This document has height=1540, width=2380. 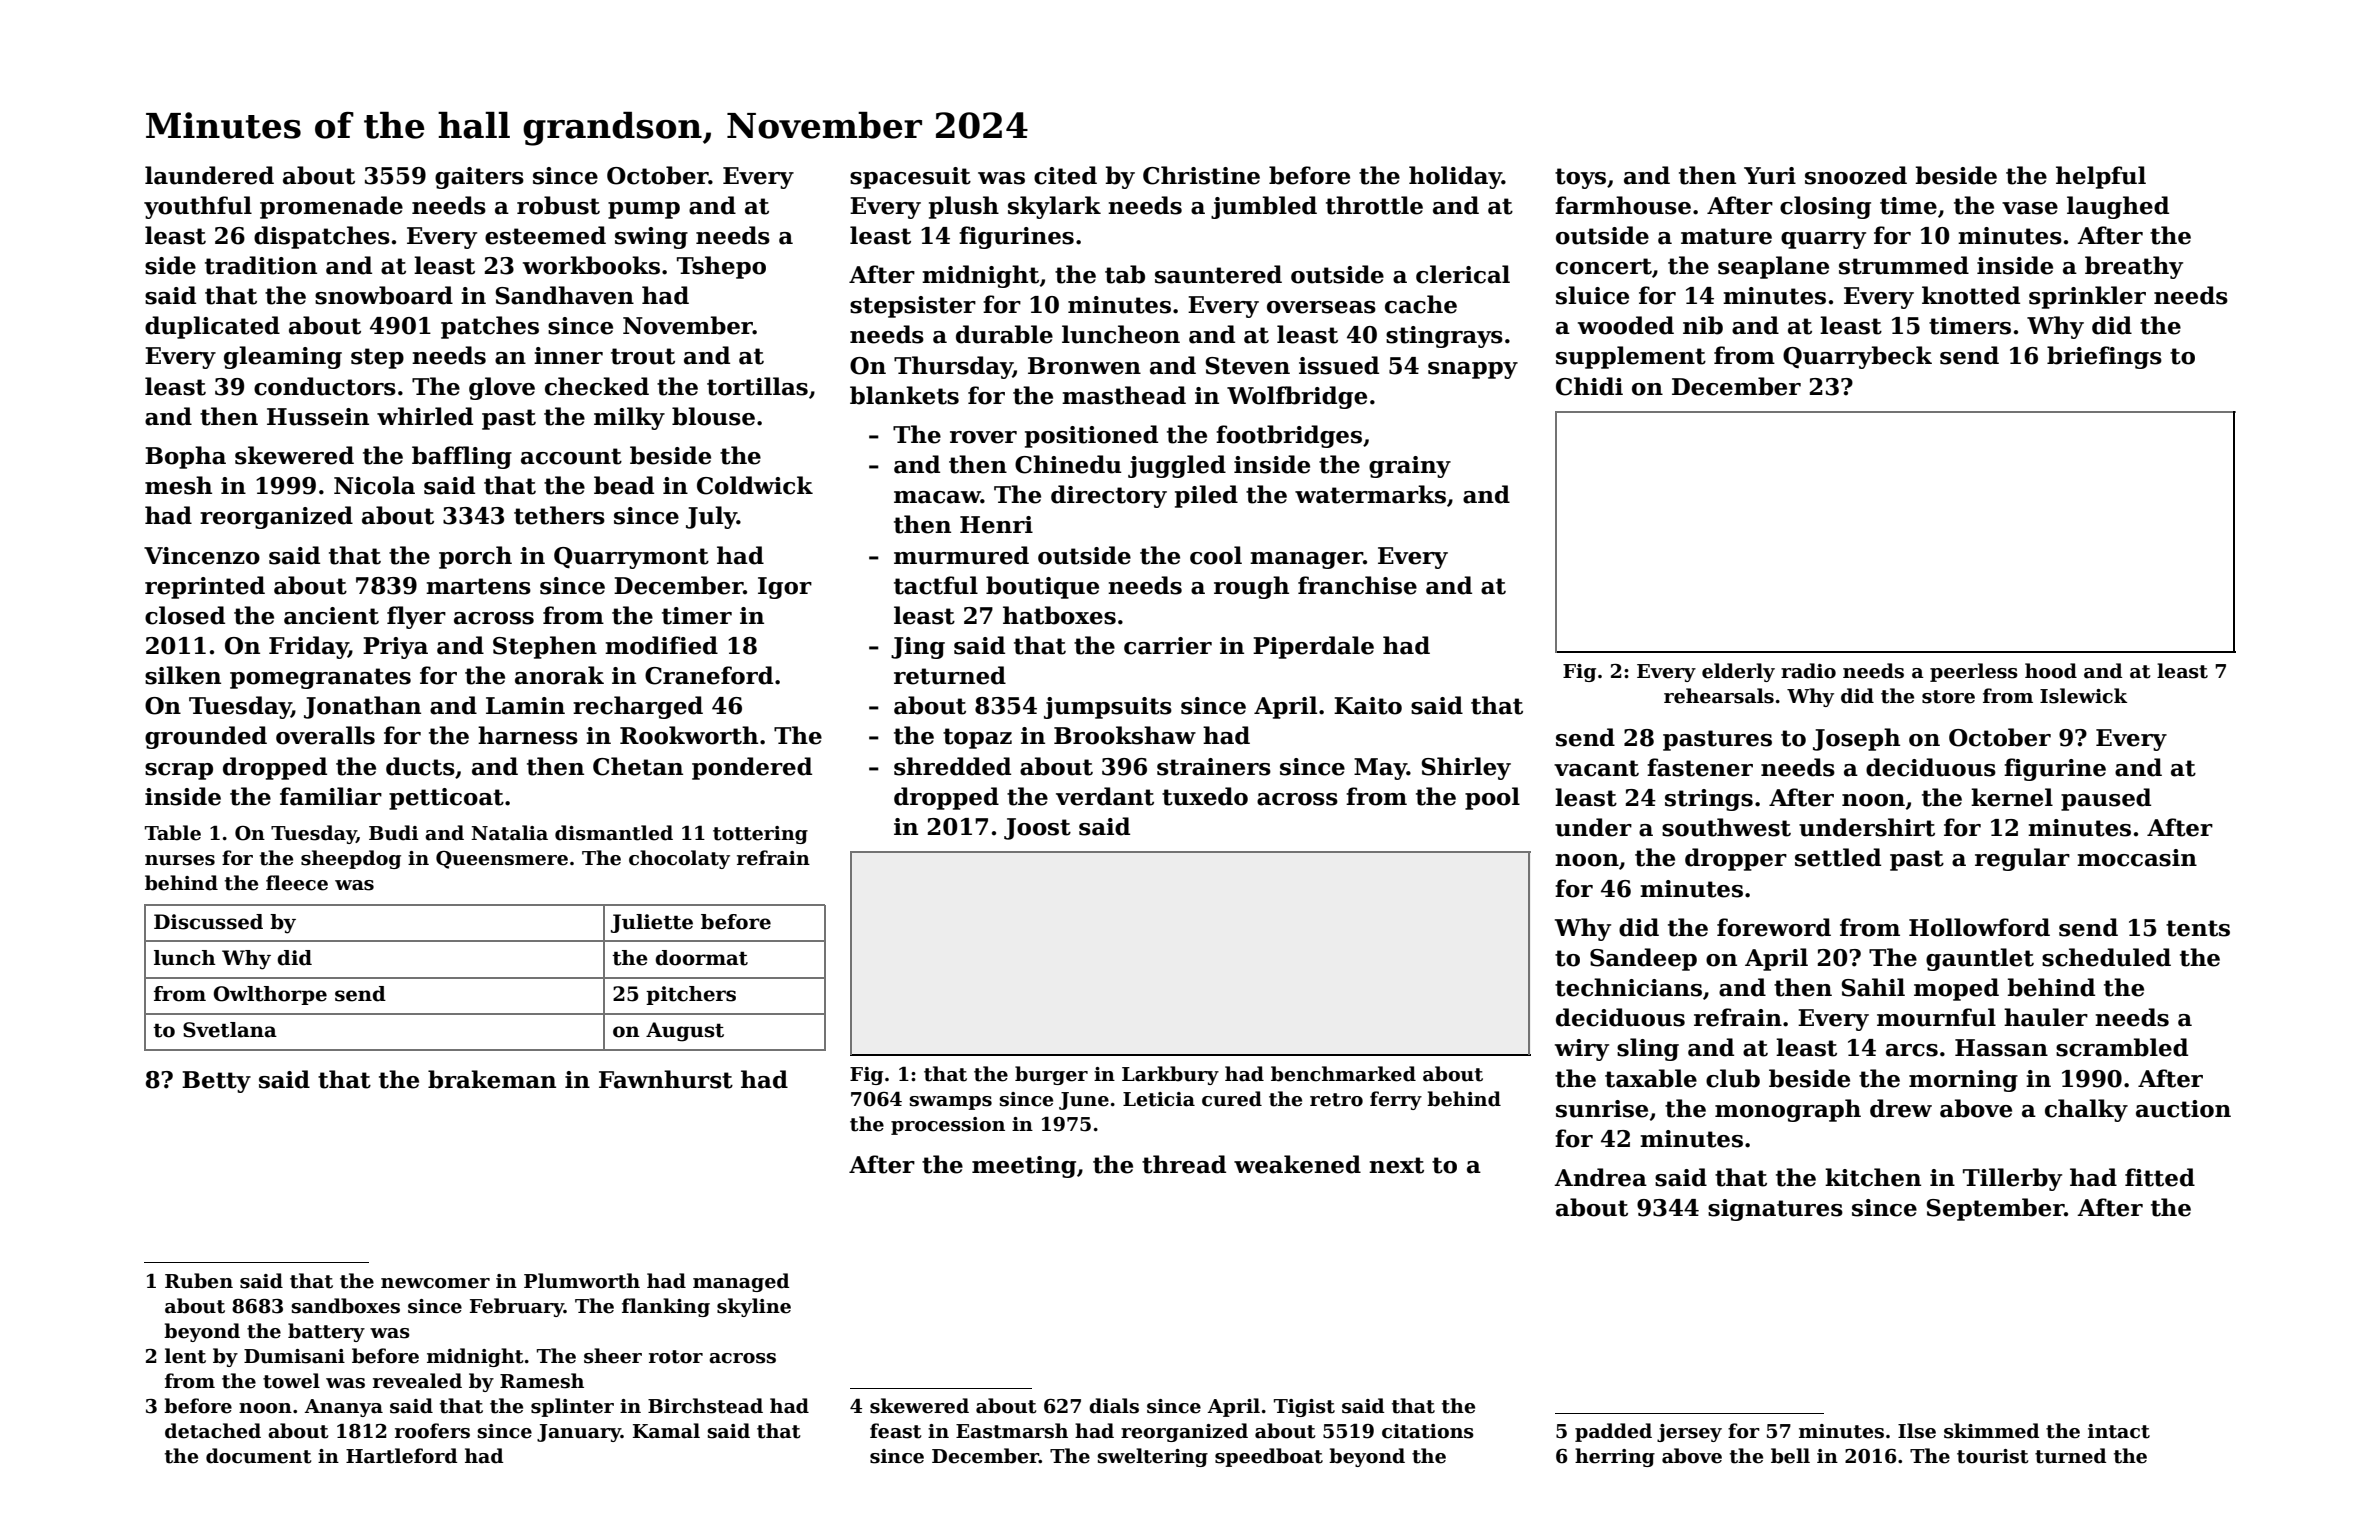 What do you see at coordinates (183, 675) in the document?
I see `silken` at bounding box center [183, 675].
